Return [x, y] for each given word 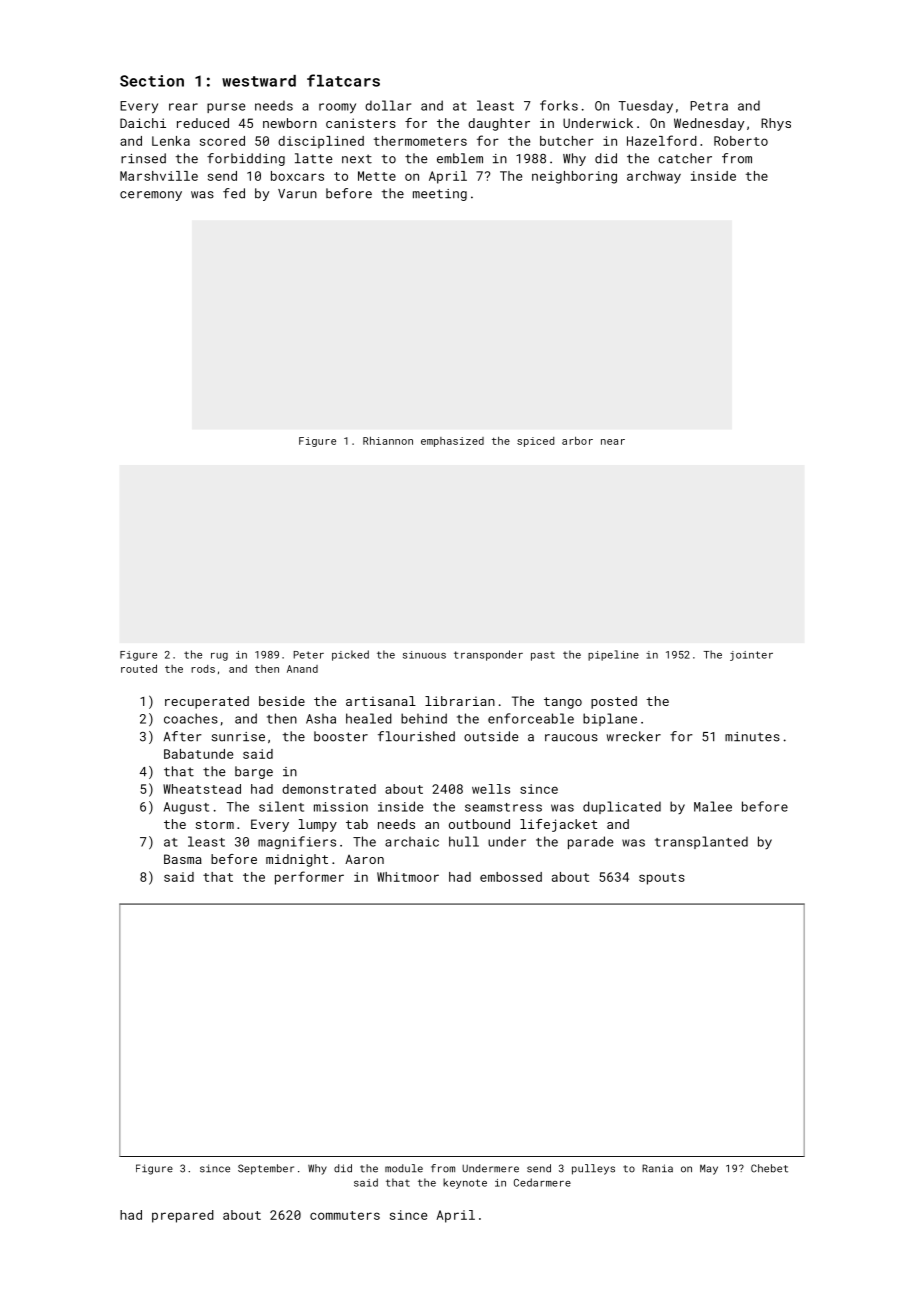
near [613, 442]
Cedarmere [542, 1182]
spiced [535, 442]
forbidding [246, 159]
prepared [183, 1216]
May [709, 1169]
